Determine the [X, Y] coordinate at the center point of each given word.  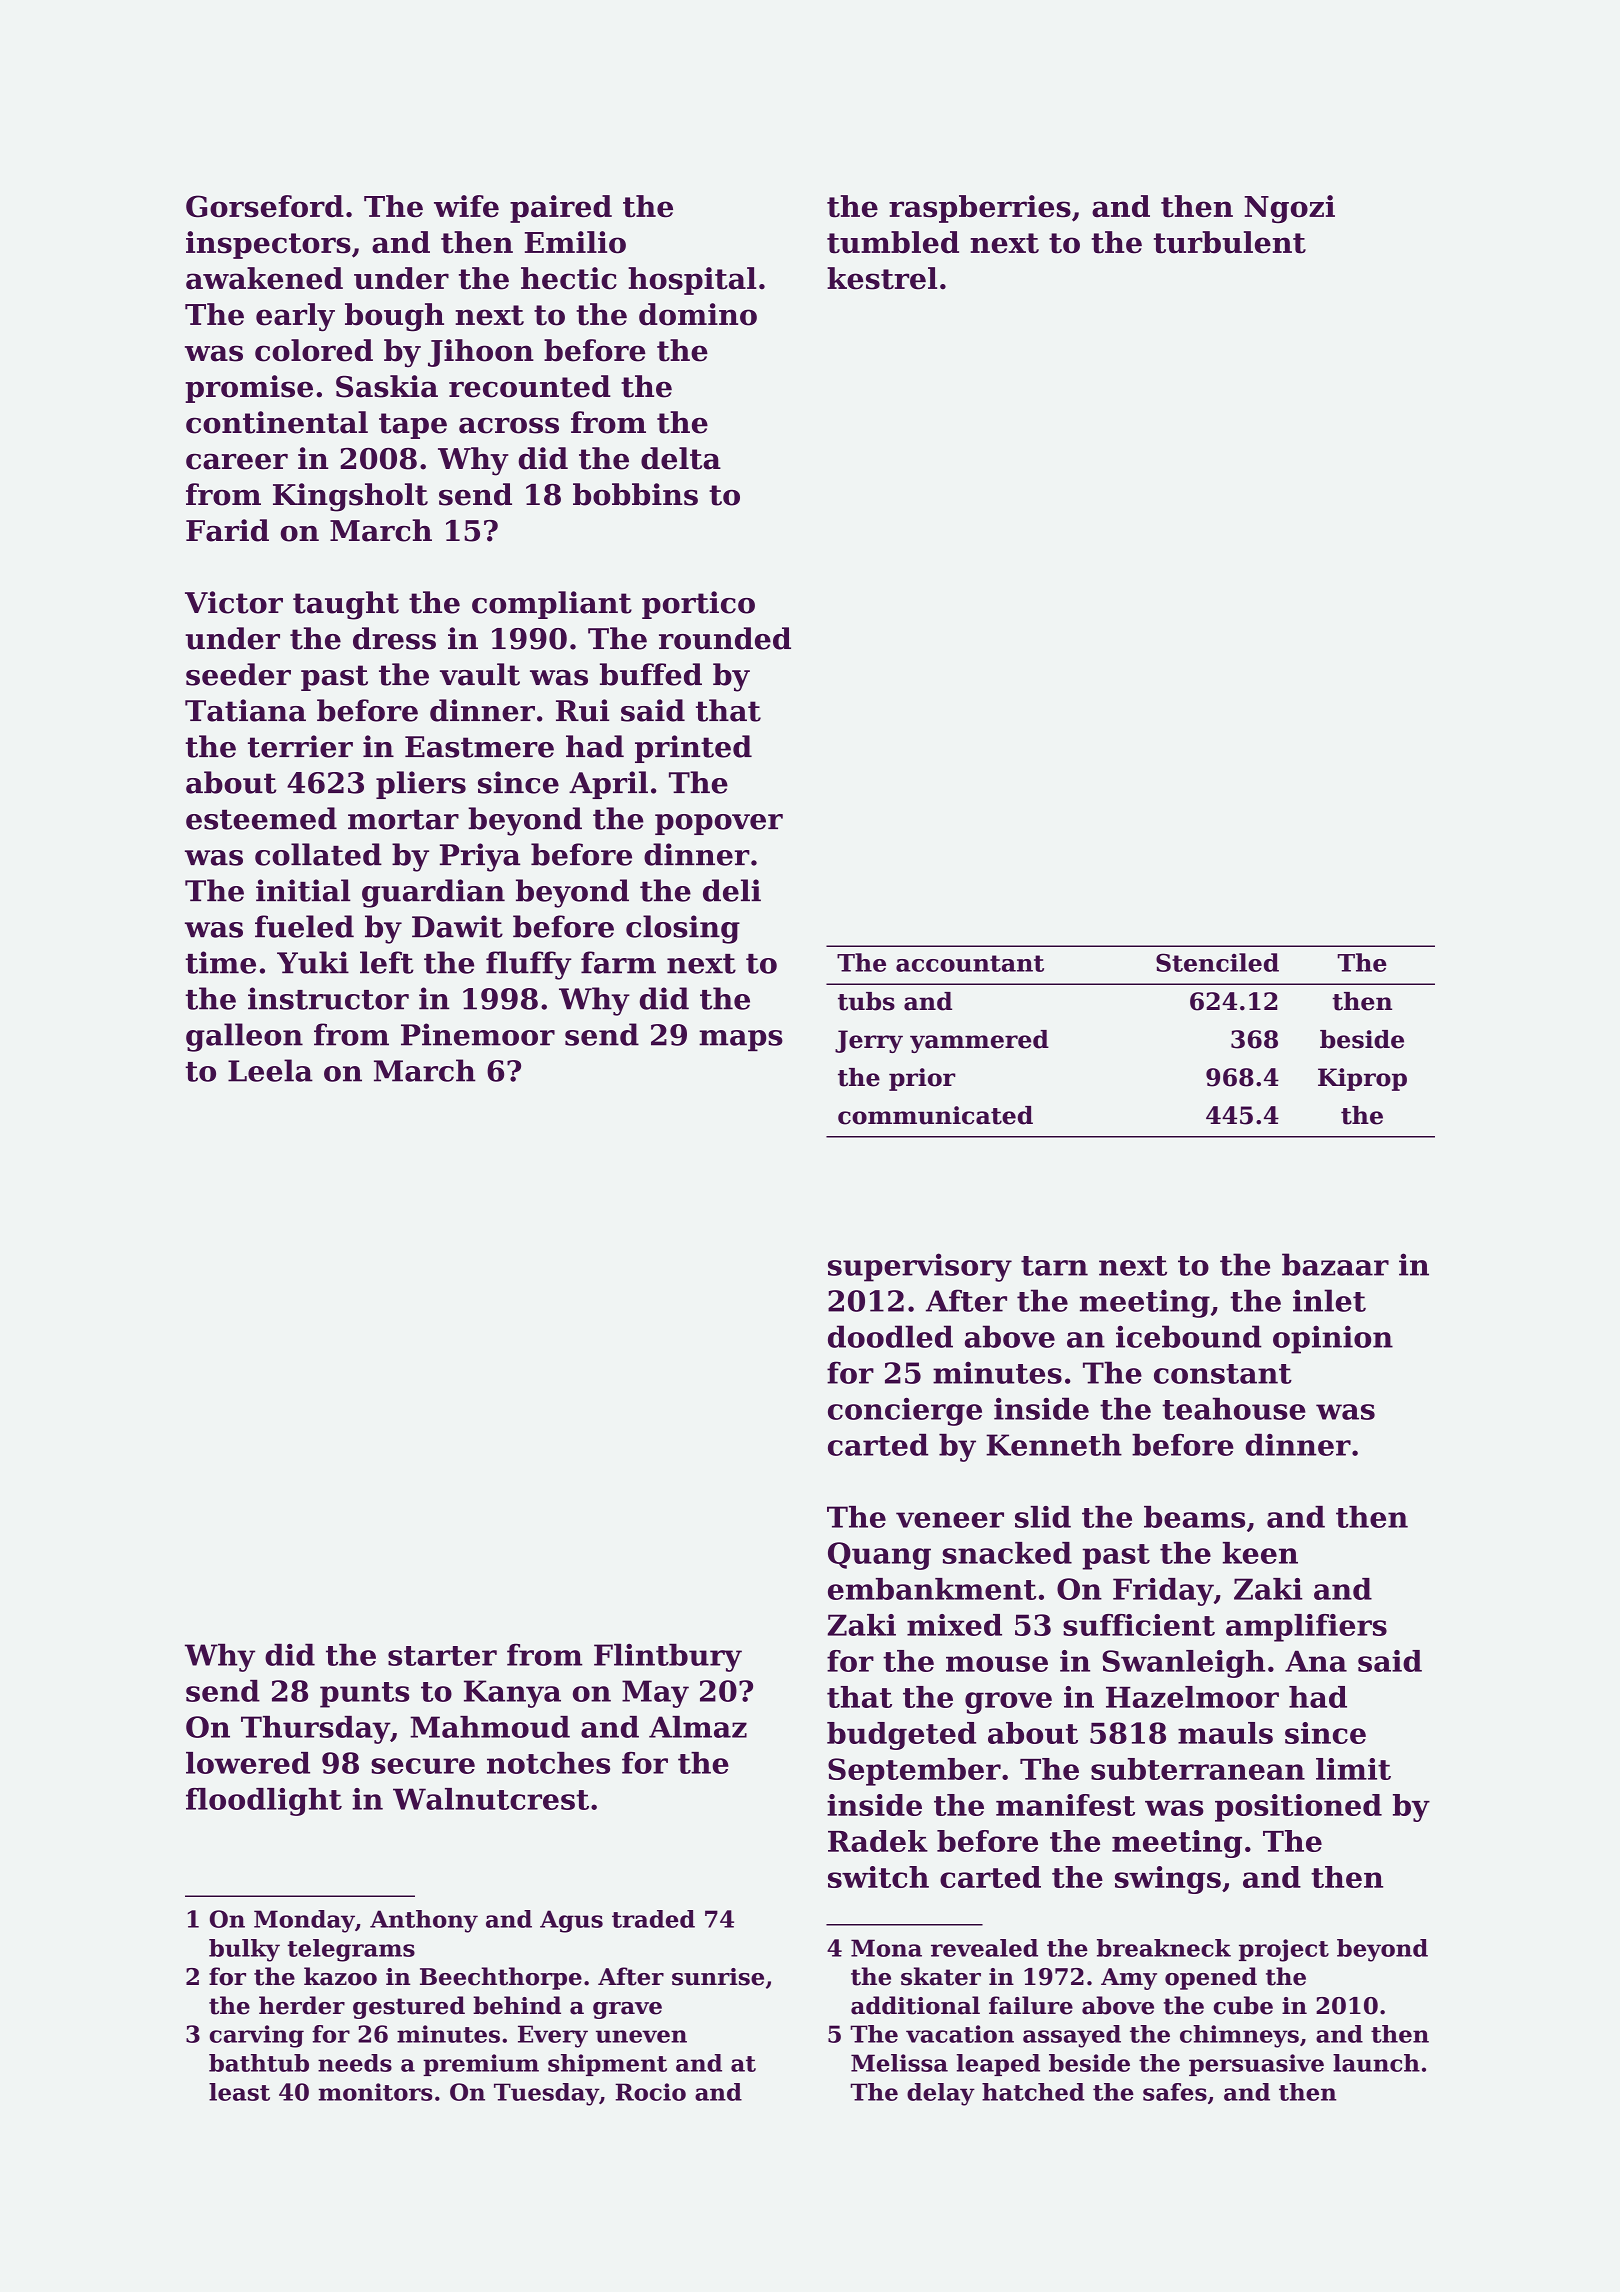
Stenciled [1217, 962]
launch [1376, 2063]
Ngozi [1289, 209]
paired [561, 209]
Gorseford [265, 206]
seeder [238, 674]
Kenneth [1054, 1444]
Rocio [650, 2092]
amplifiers [1306, 1628]
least [239, 2092]
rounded [725, 638]
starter [442, 1656]
